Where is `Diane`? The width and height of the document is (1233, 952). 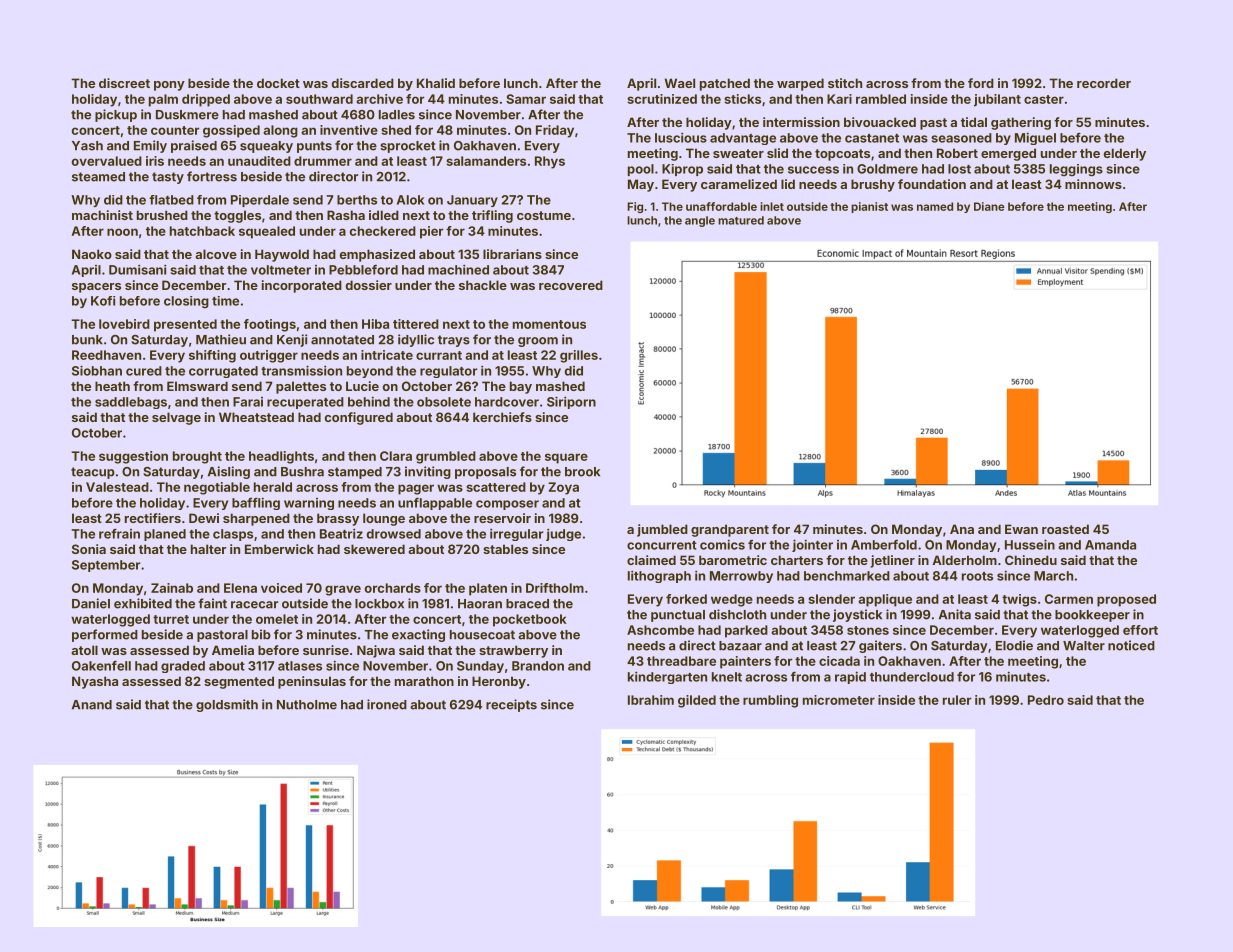
Diane is located at coordinates (989, 206).
